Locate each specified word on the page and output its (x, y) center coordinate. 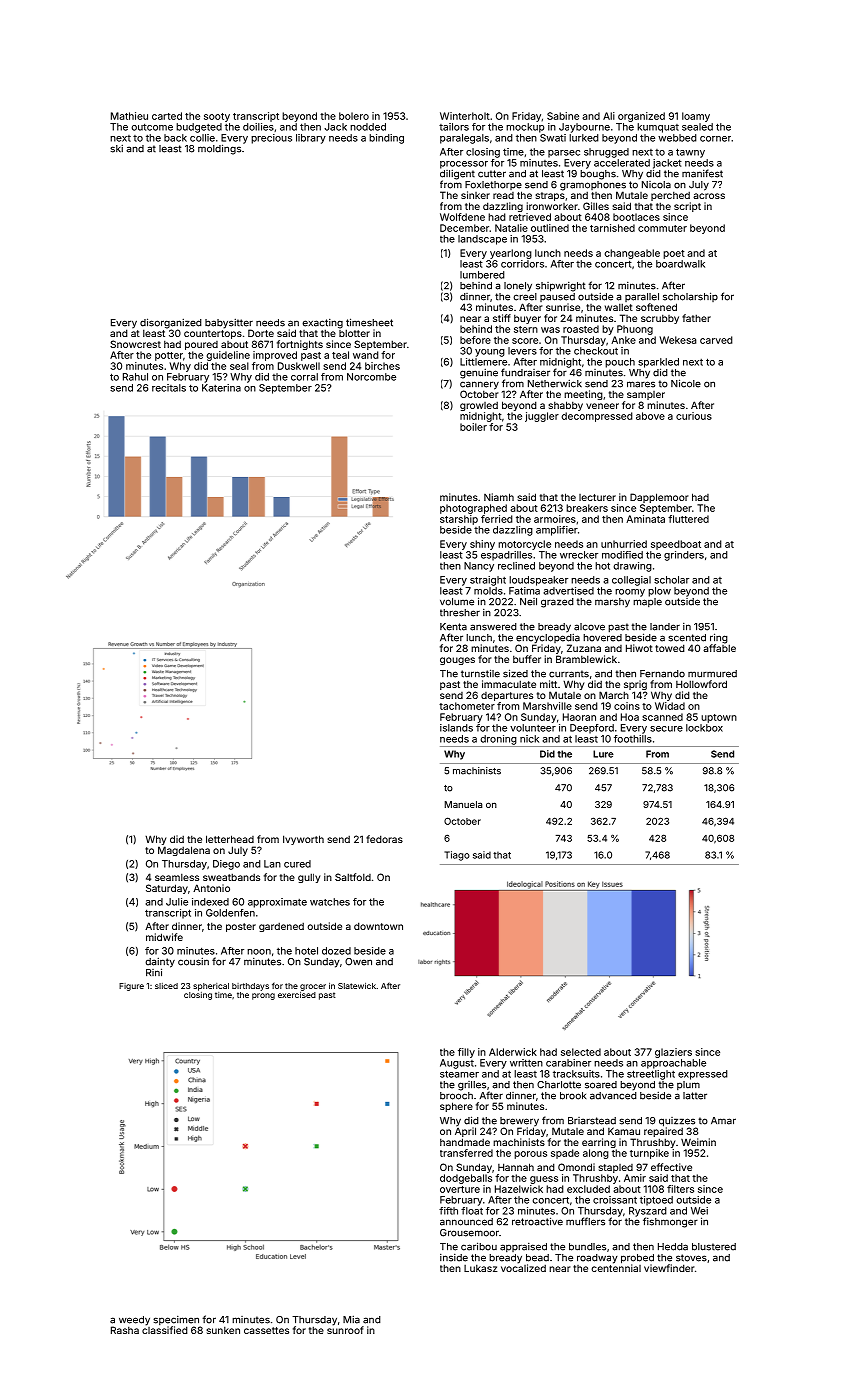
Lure (603, 754)
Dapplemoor (659, 498)
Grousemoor (469, 1233)
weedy (134, 1321)
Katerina (221, 388)
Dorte (261, 333)
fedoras (384, 839)
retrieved (530, 217)
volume (457, 602)
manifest (702, 173)
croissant (615, 1200)
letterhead (230, 839)
